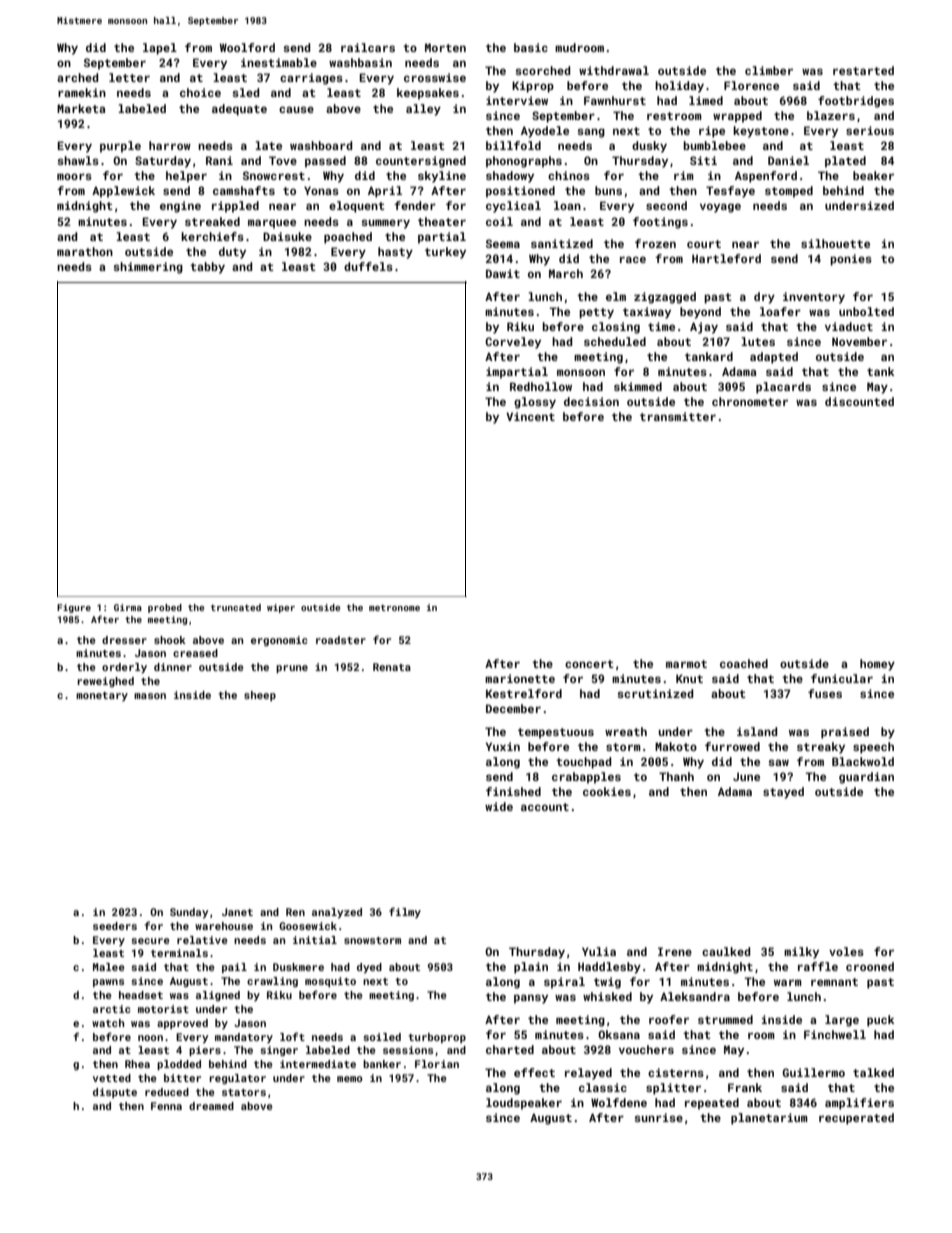  Describe the element at coordinates (170, 640) in the screenshot. I see `shook` at that location.
